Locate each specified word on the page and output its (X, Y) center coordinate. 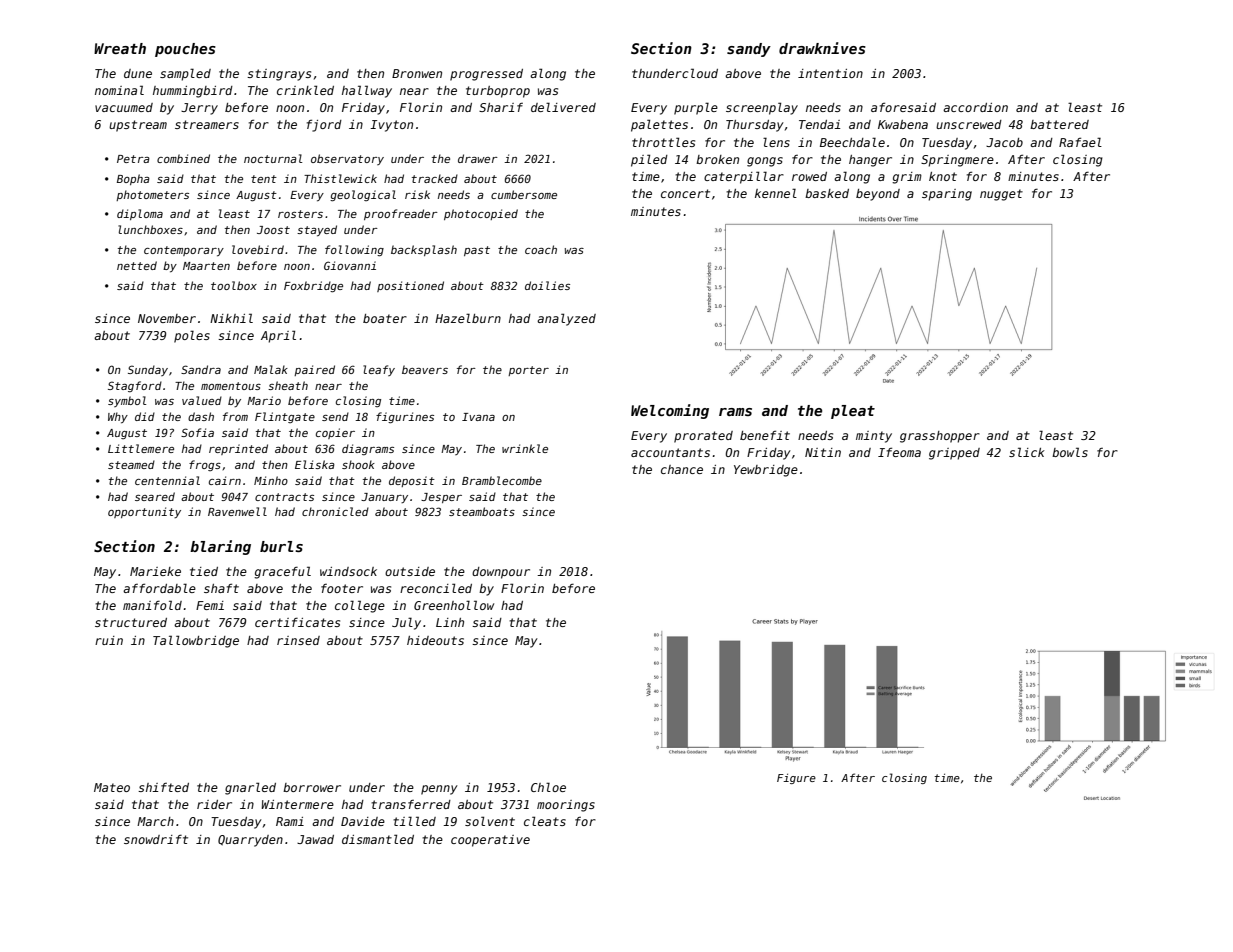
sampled (185, 74)
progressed (486, 75)
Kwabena (903, 124)
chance (682, 469)
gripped (954, 454)
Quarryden (250, 841)
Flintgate (285, 417)
